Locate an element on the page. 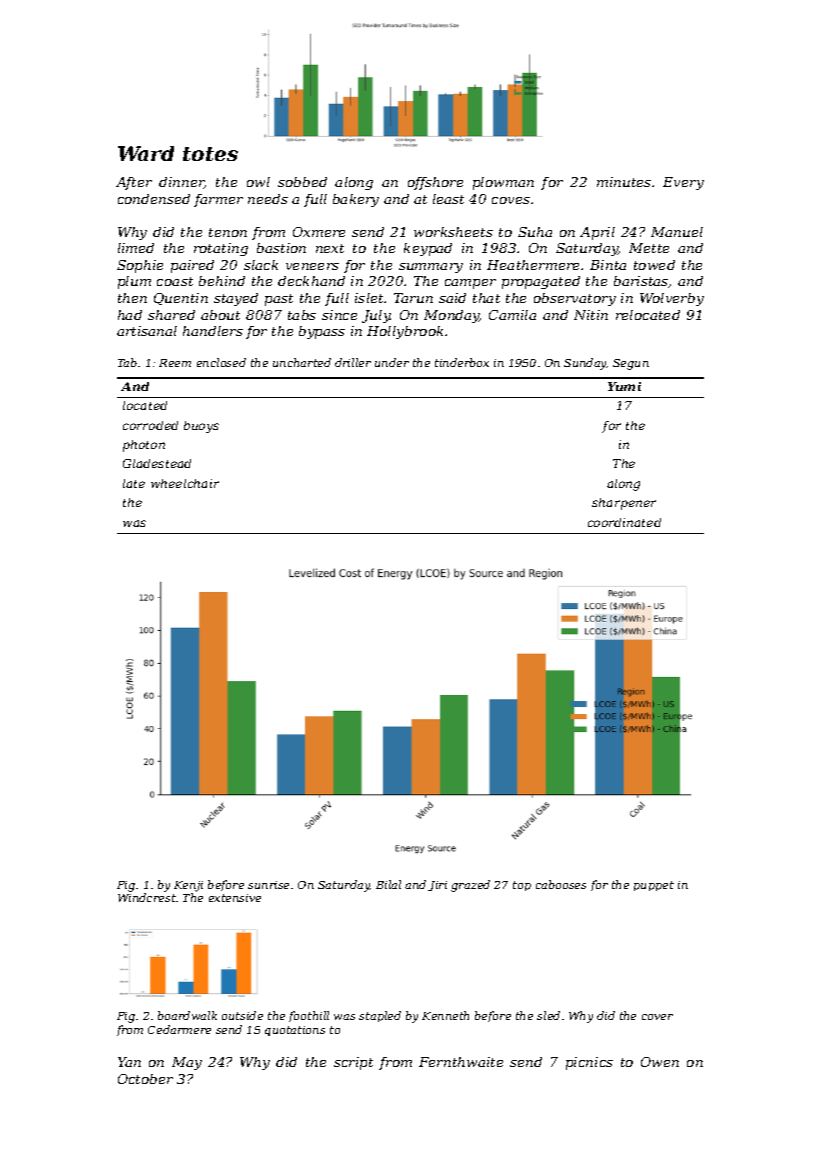  Yan is located at coordinates (129, 1062).
